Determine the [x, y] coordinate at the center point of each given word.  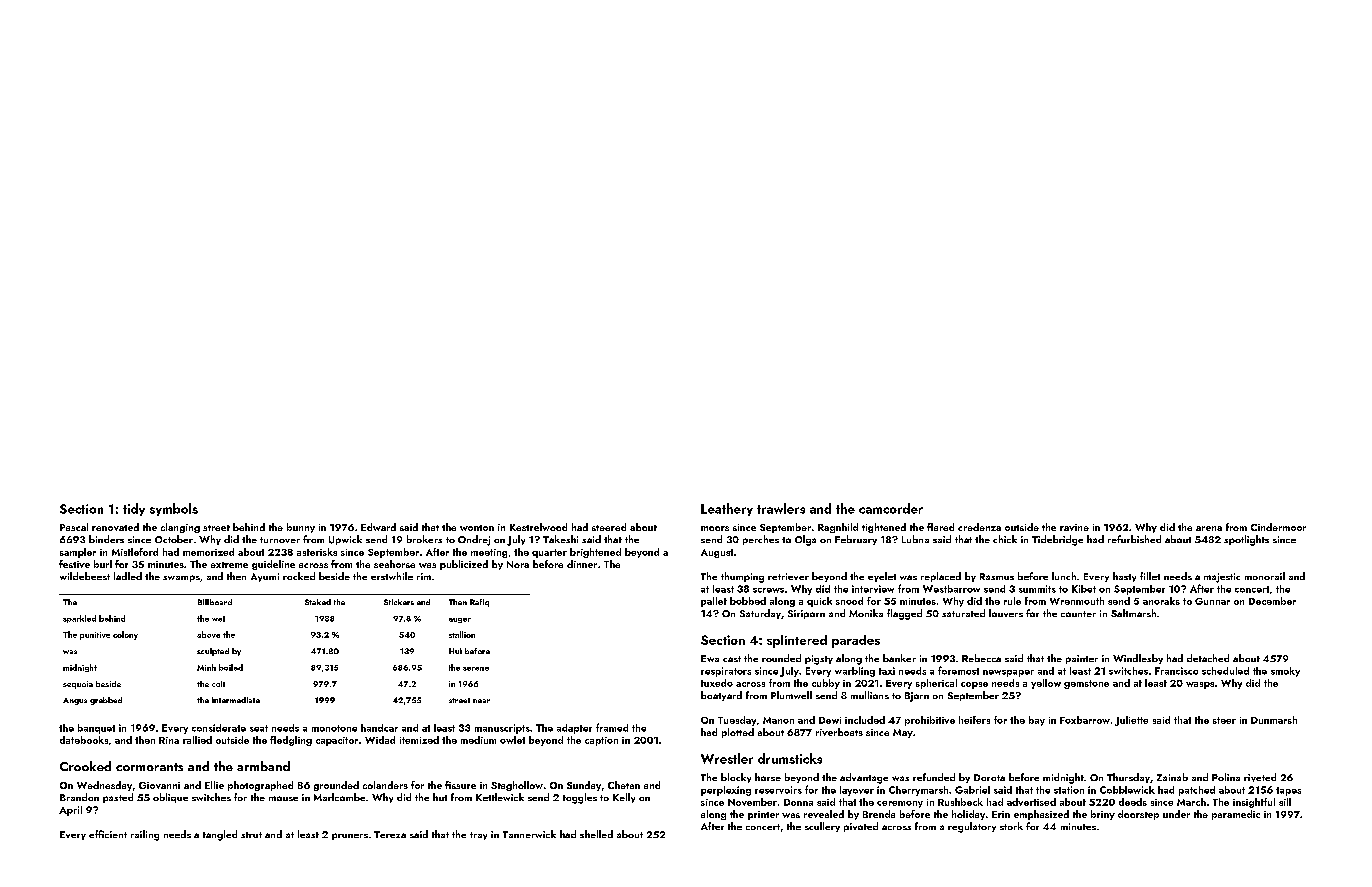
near [481, 701]
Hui [455, 651]
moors [715, 528]
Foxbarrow [1085, 720]
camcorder [891, 508]
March [1191, 802]
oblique [170, 798]
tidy [134, 509]
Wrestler [727, 758]
